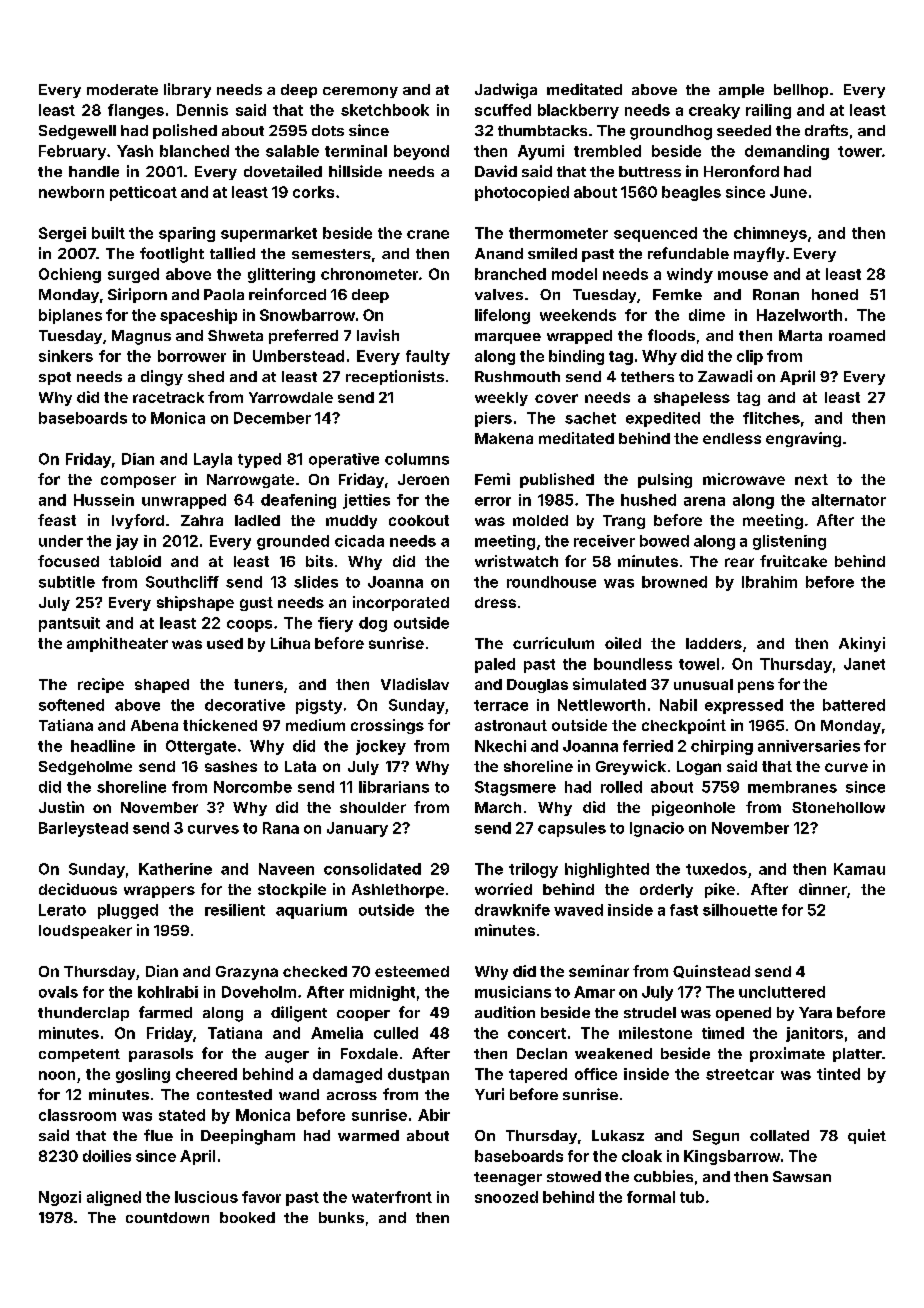 Image resolution: width=924 pixels, height=1308 pixels. Describe the element at coordinates (355, 171) in the screenshot. I see `hillside` at that location.
